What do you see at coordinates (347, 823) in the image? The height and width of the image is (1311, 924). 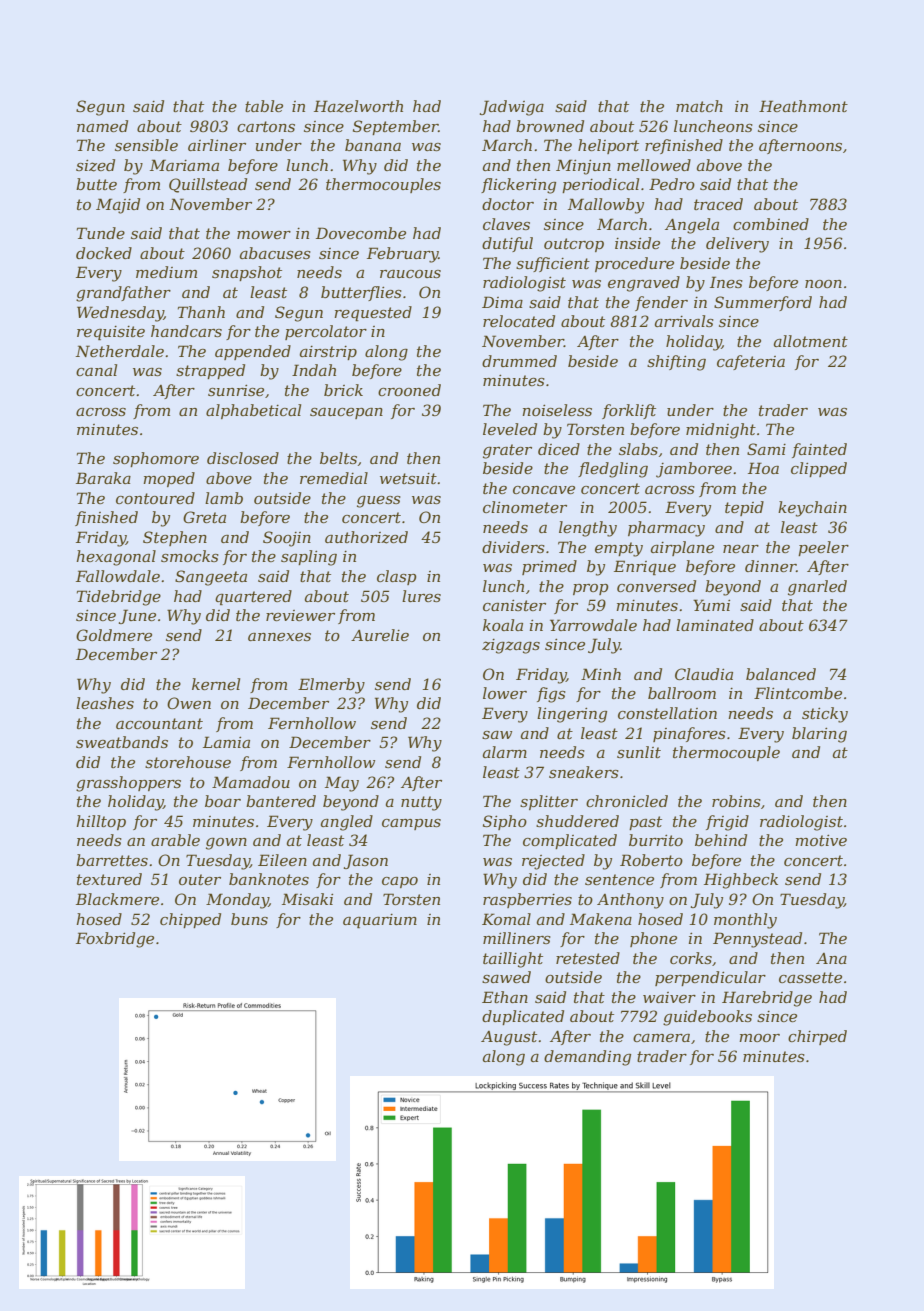 I see `angled` at bounding box center [347, 823].
